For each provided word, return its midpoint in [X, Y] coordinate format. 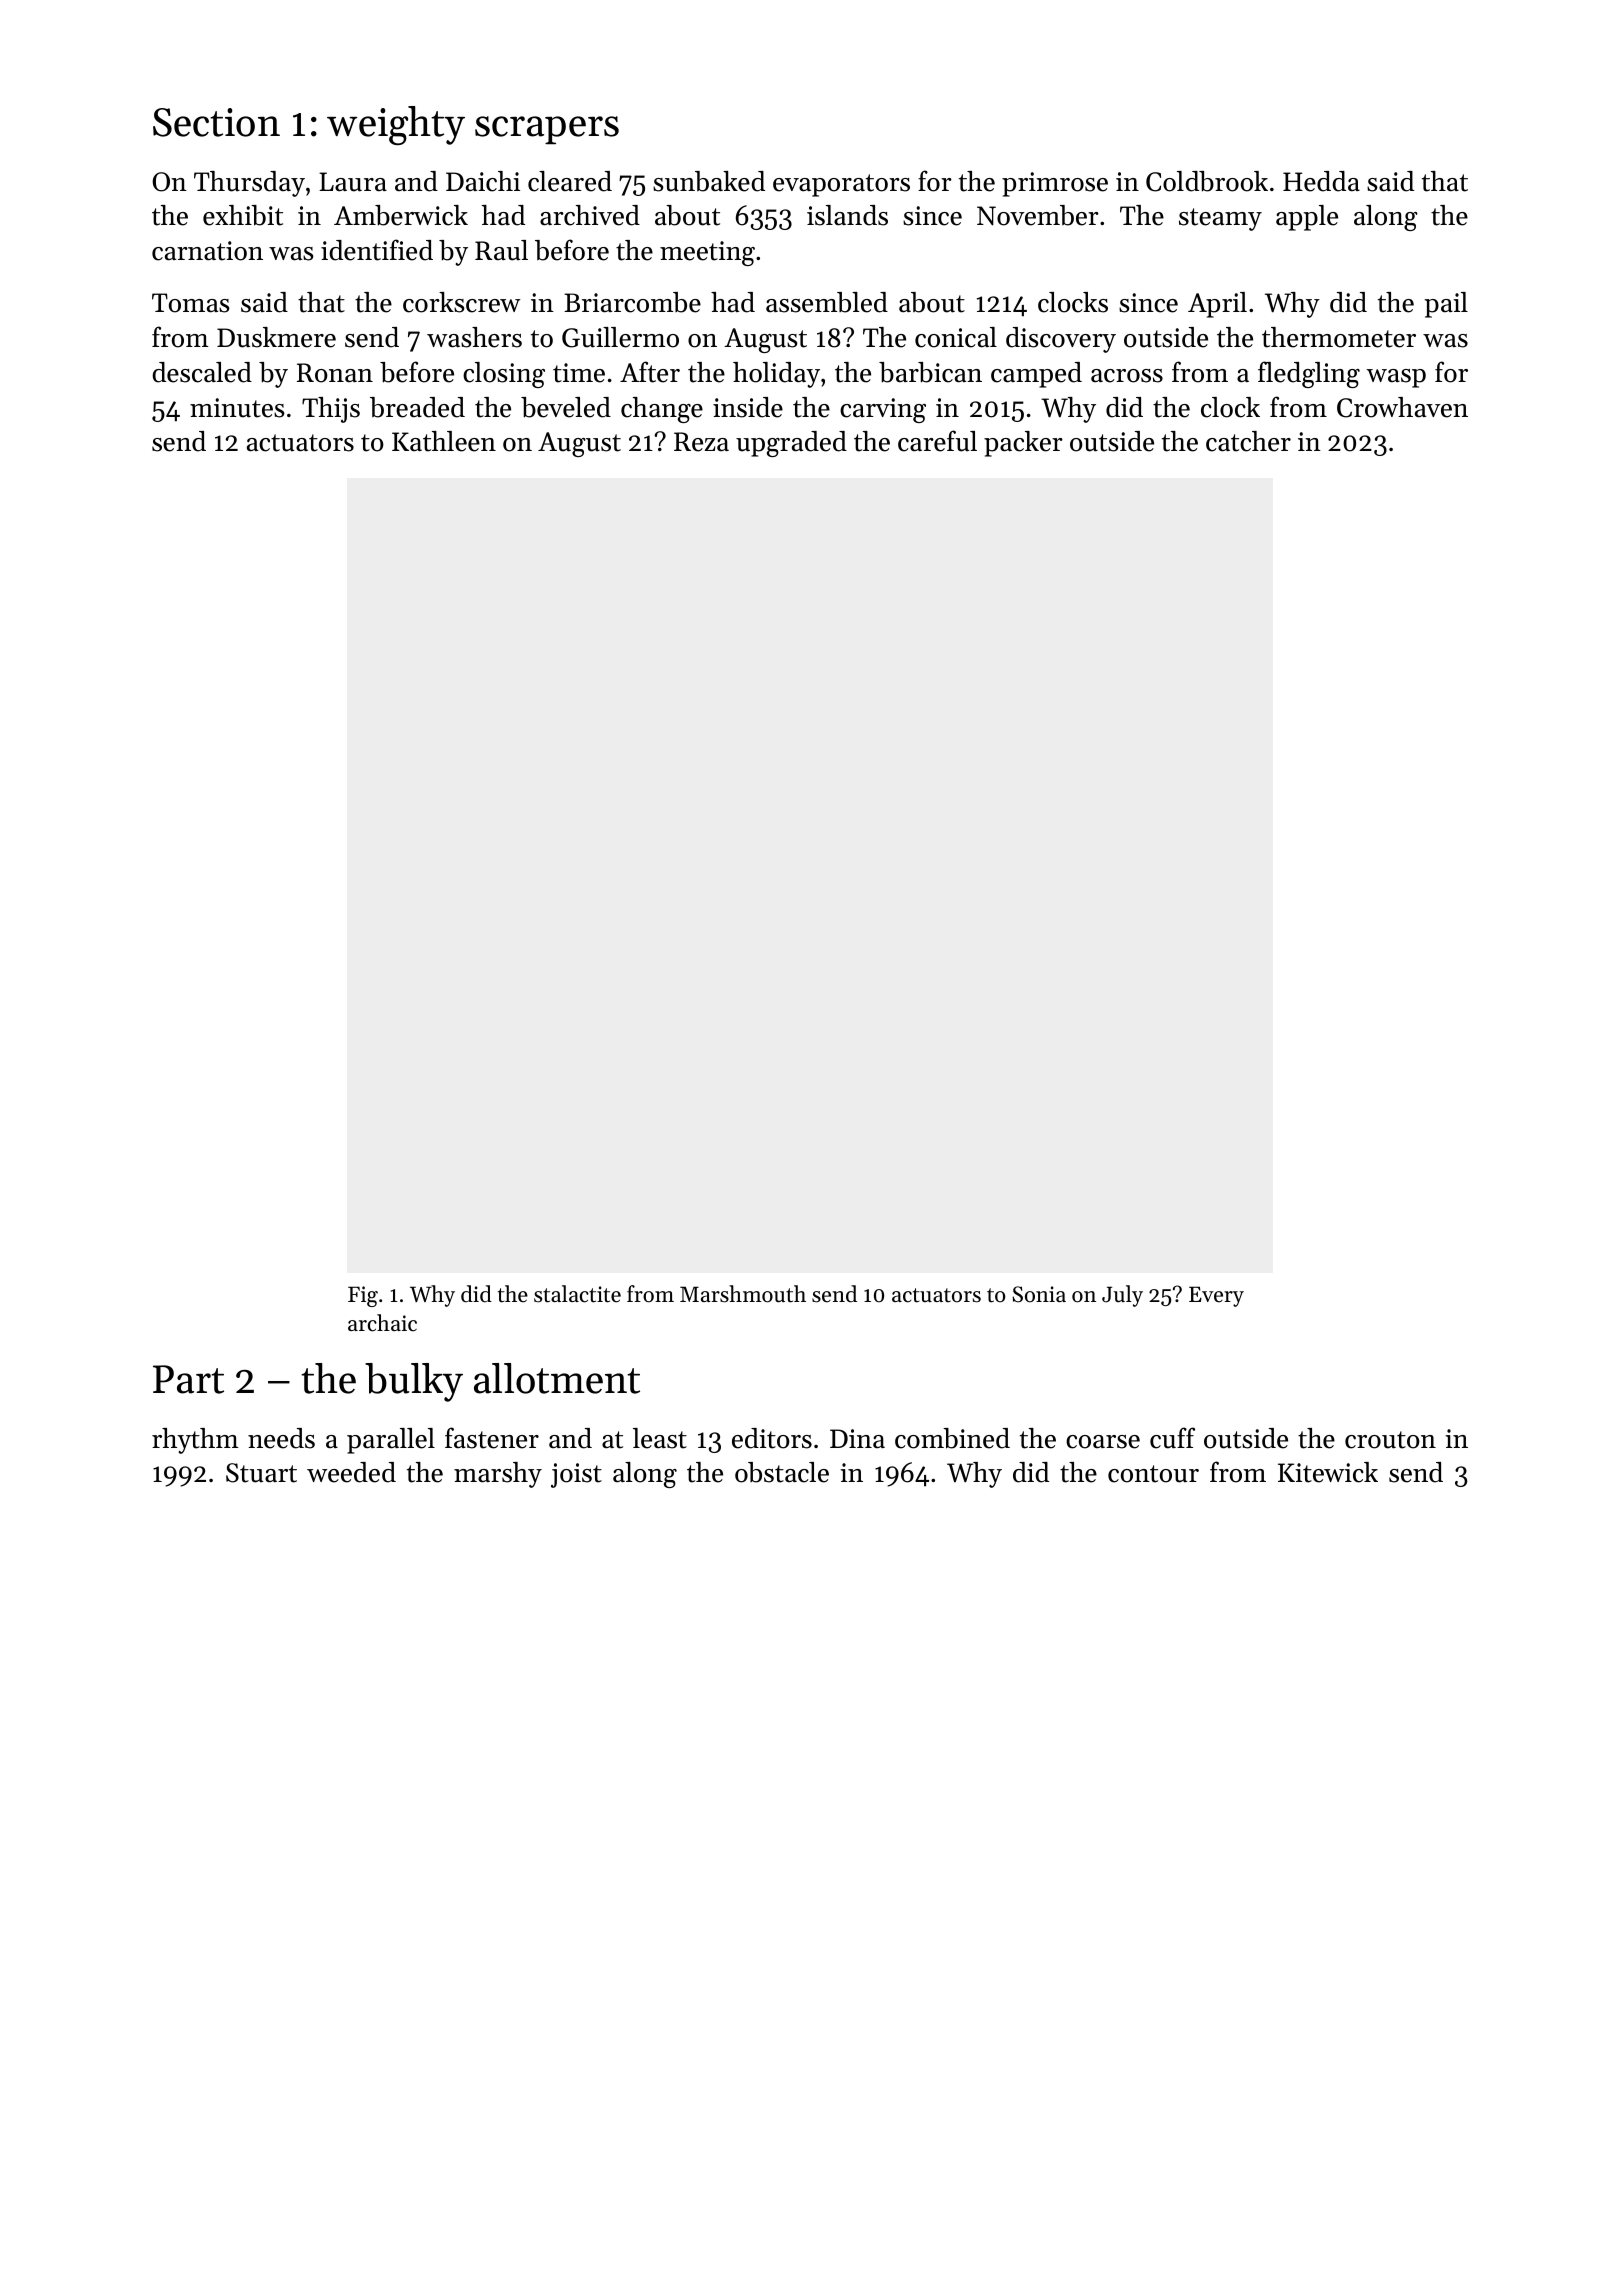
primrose [1055, 184]
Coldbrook [1207, 181]
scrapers [547, 130]
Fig [363, 1296]
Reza [701, 442]
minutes [237, 408]
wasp [1396, 378]
